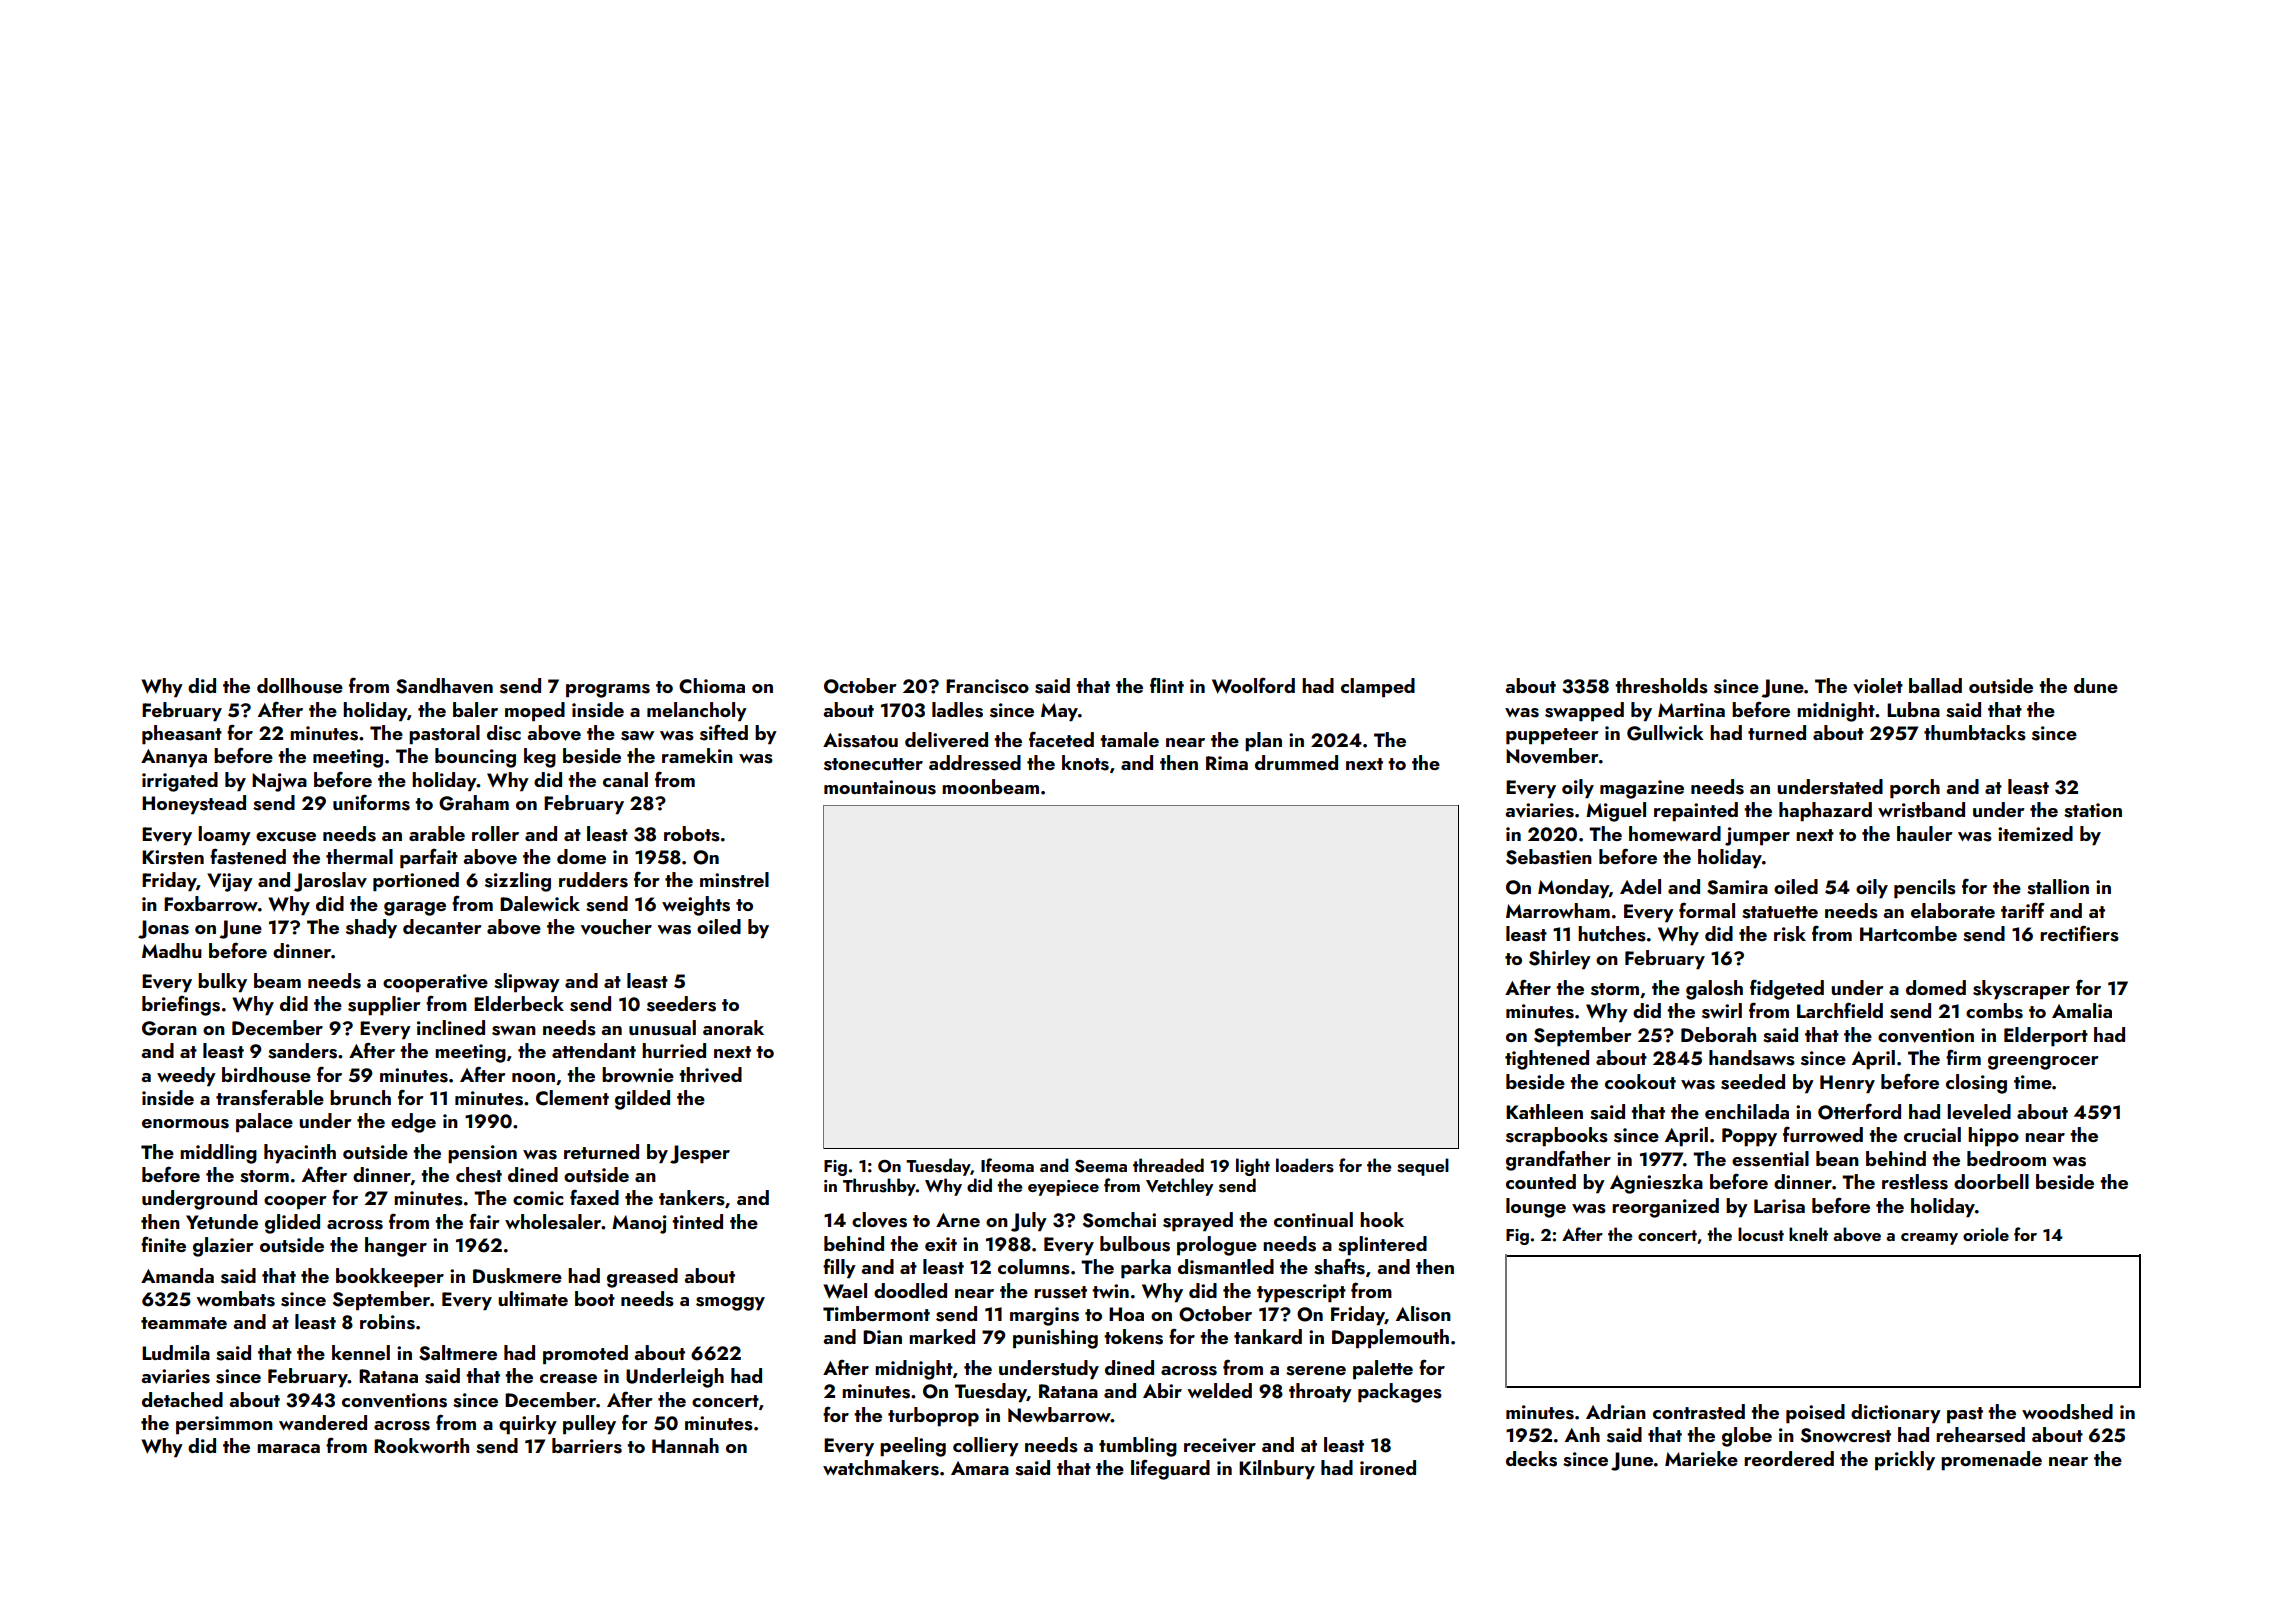  What do you see at coordinates (1560, 959) in the page?
I see `Shirley` at bounding box center [1560, 959].
